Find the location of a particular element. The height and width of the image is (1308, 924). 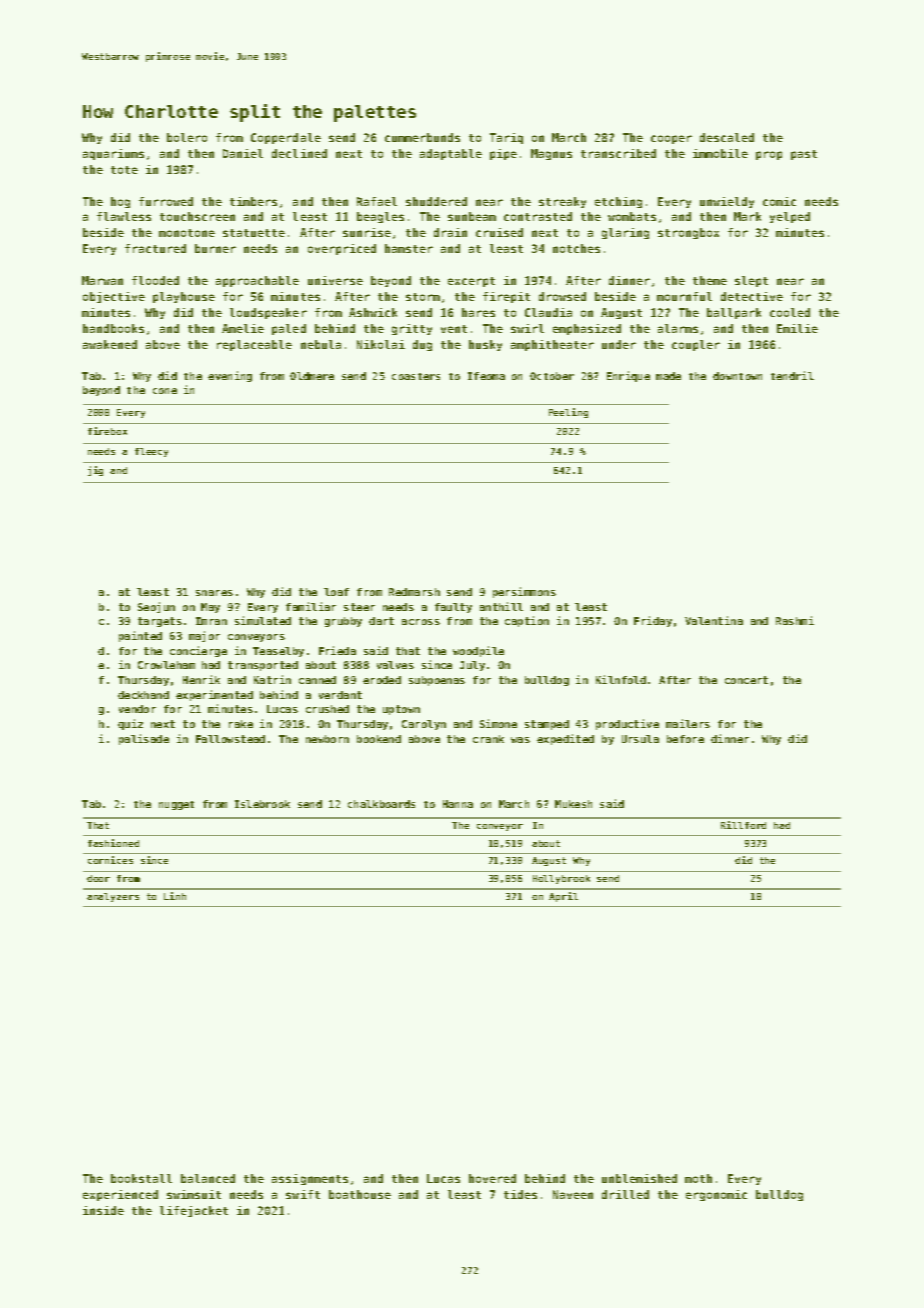

concert is located at coordinates (746, 680).
